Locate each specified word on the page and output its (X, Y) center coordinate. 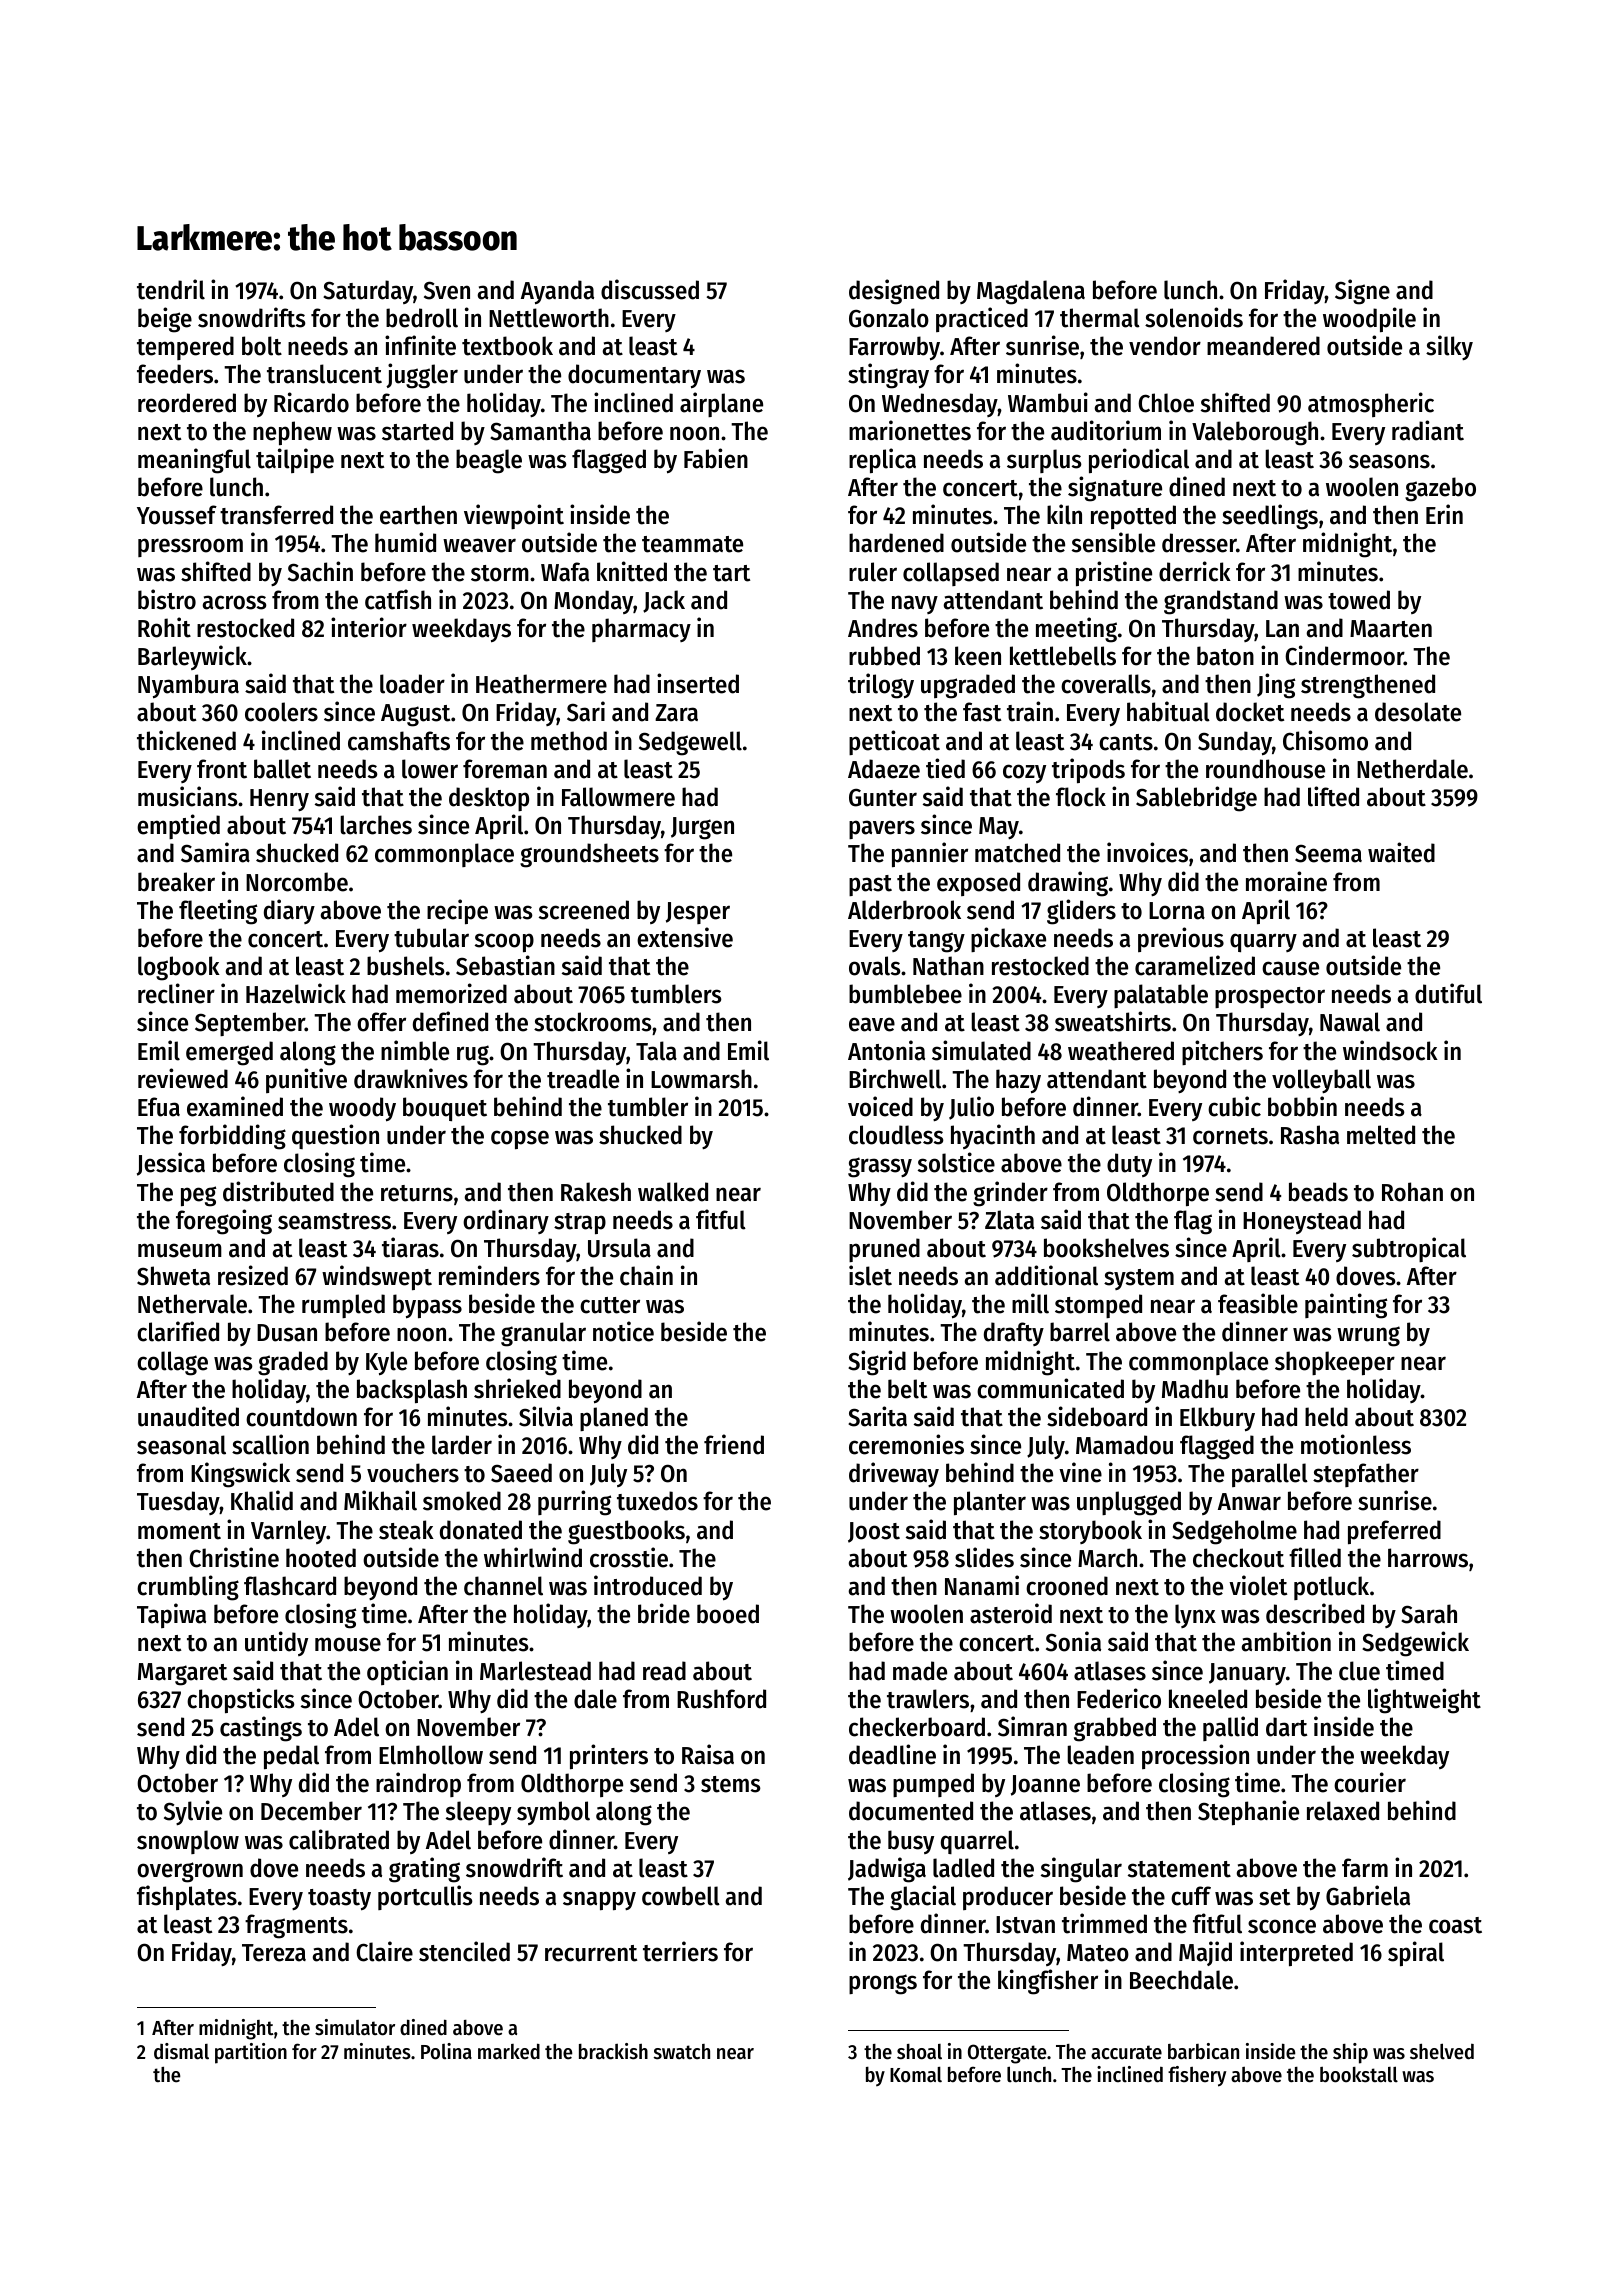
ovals (875, 966)
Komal (916, 2075)
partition (251, 2053)
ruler (873, 572)
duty (1129, 1165)
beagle (489, 461)
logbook (179, 968)
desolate (1418, 712)
